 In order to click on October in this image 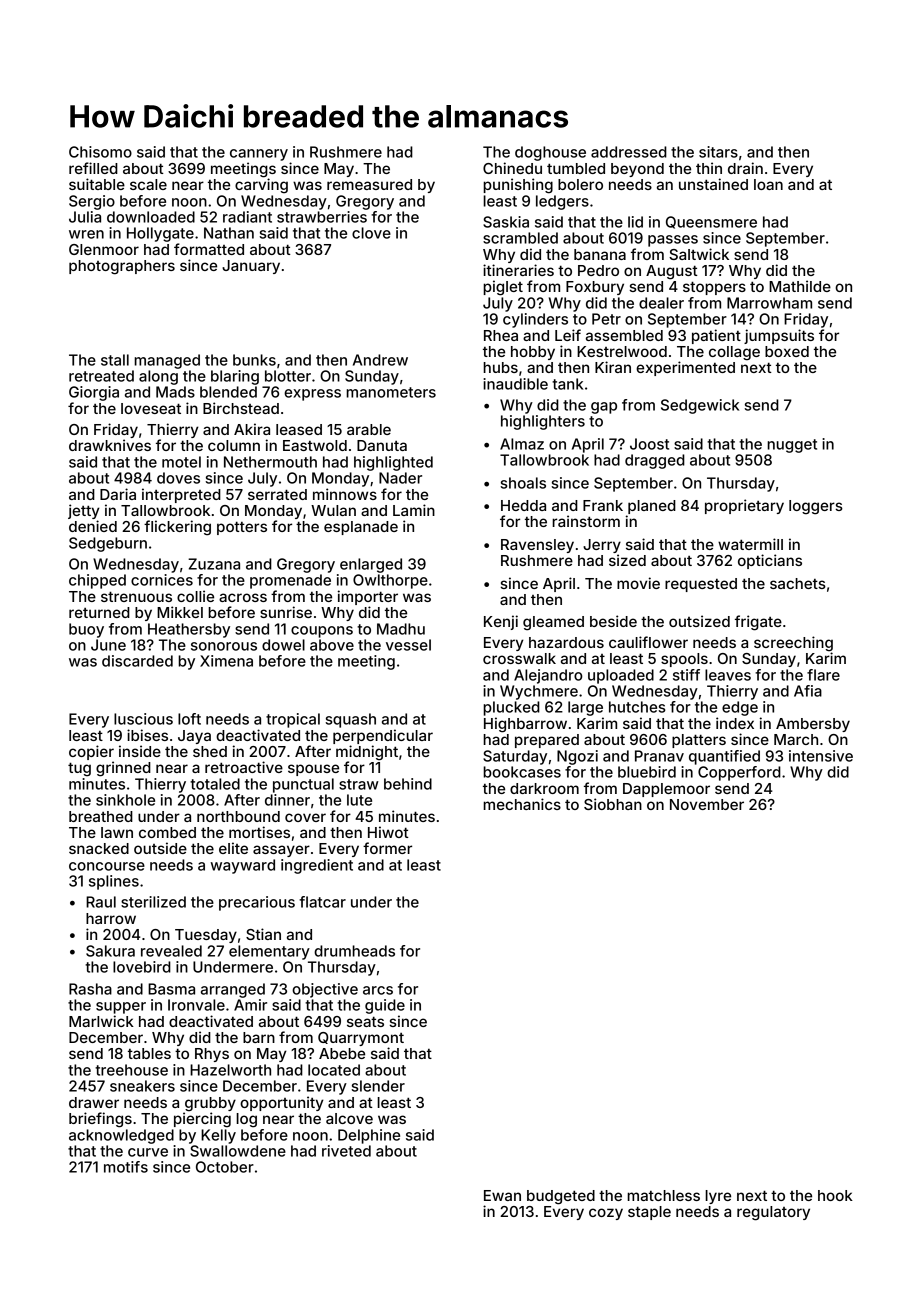, I will do `click(225, 1167)`.
